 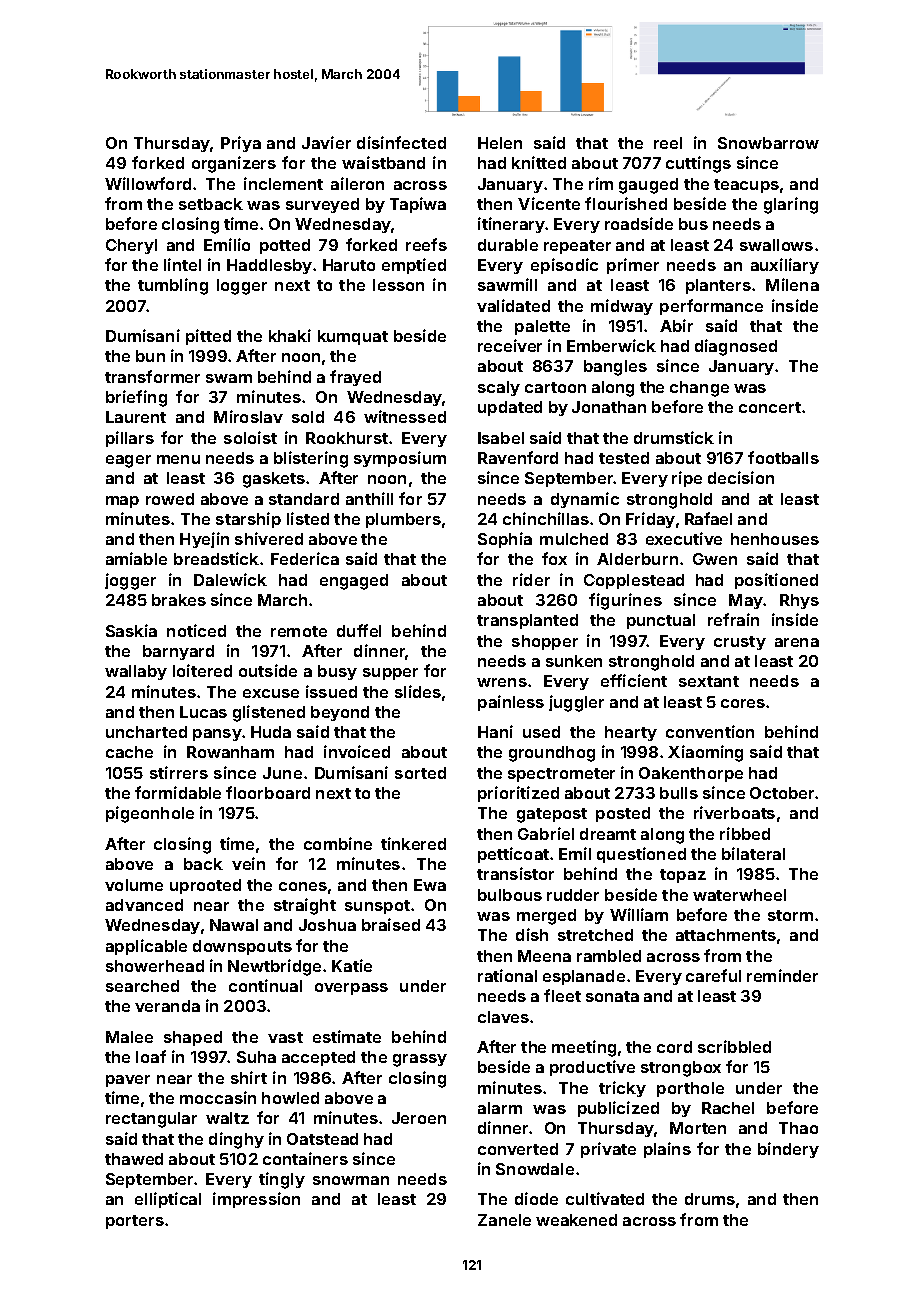 What do you see at coordinates (148, 183) in the screenshot?
I see `Willowford` at bounding box center [148, 183].
